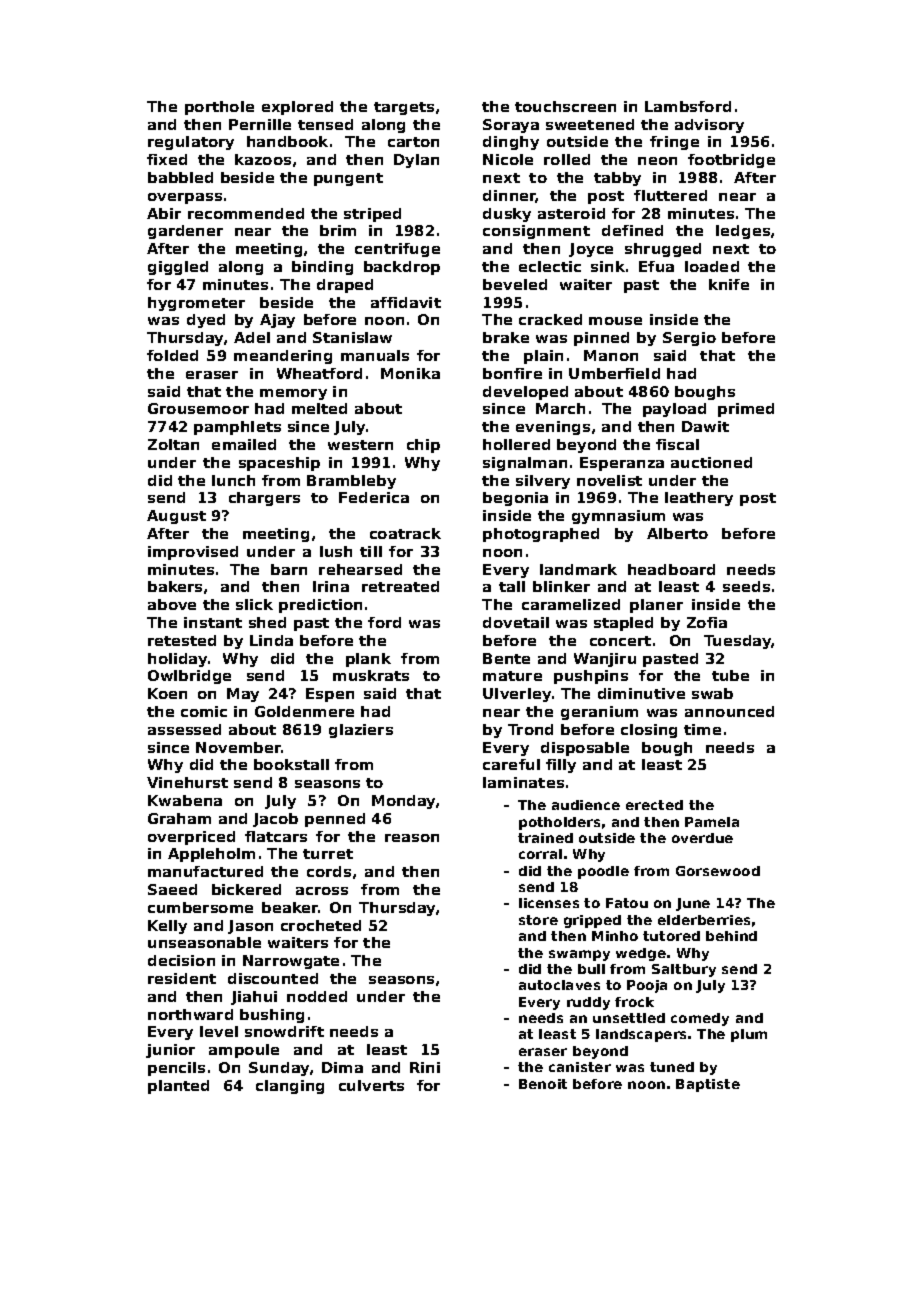 This screenshot has width=924, height=1314. What do you see at coordinates (677, 444) in the screenshot?
I see `fiscal` at bounding box center [677, 444].
